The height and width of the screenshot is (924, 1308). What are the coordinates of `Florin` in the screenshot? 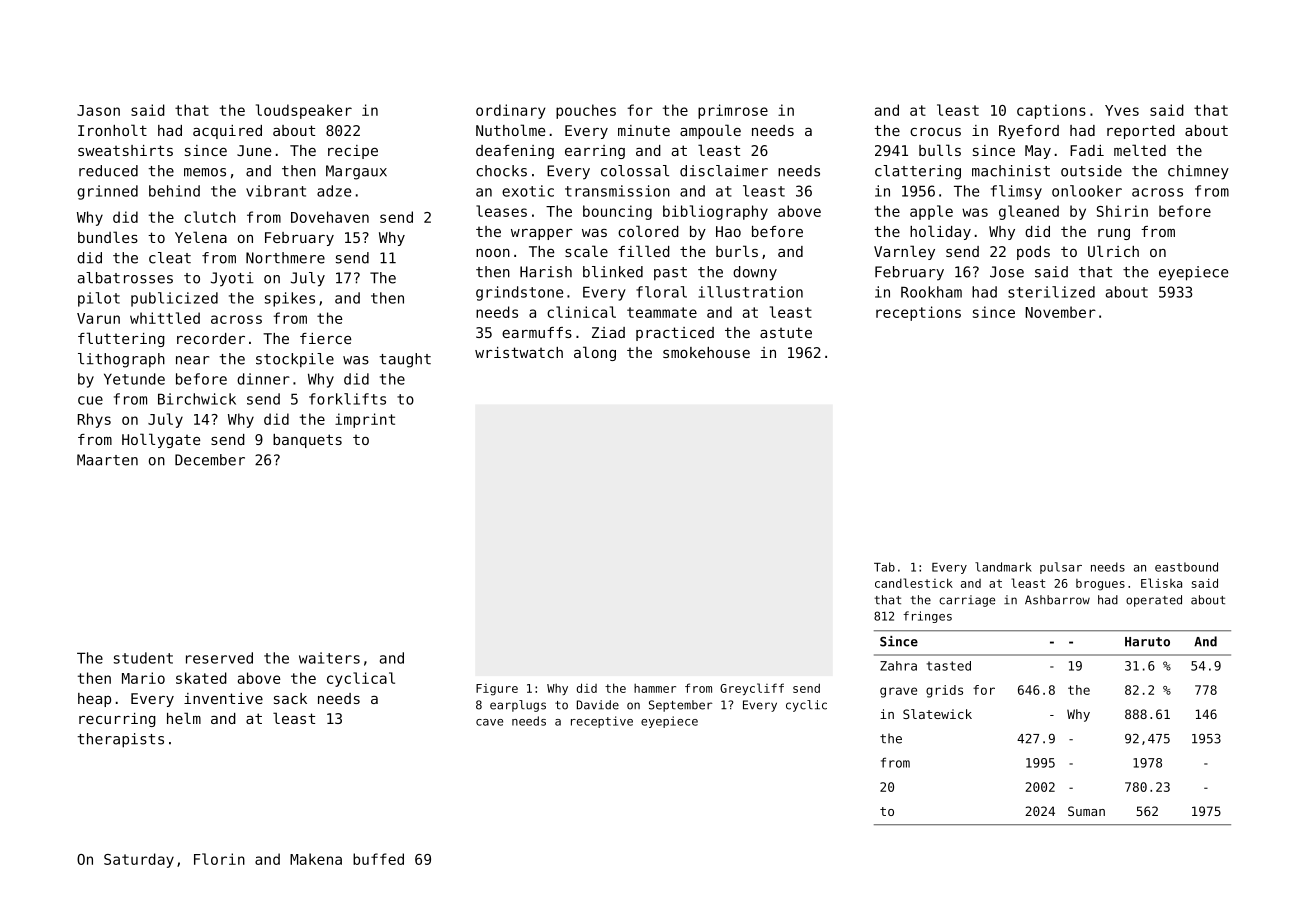 It's located at (219, 859).
